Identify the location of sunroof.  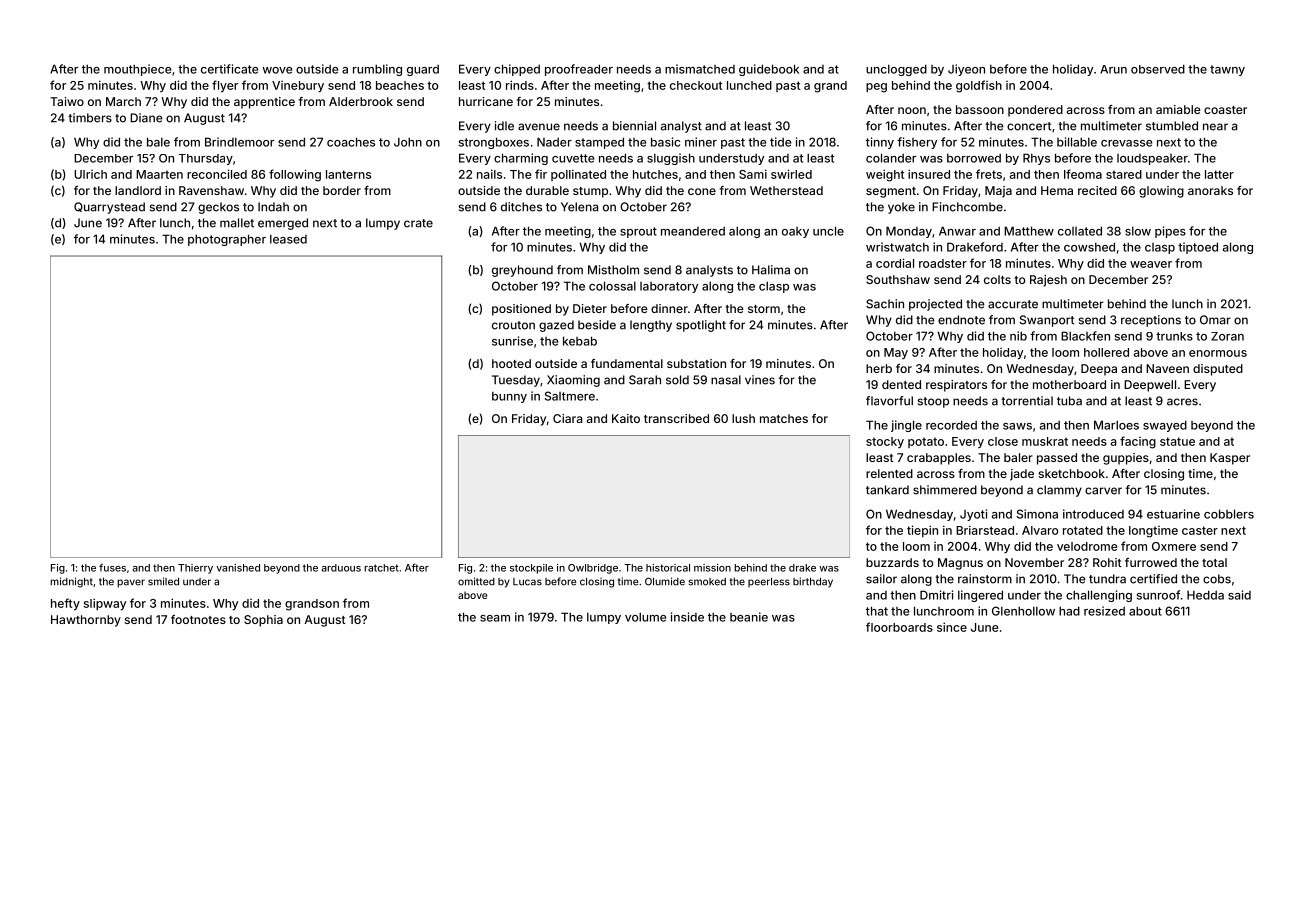
(1158, 595).
